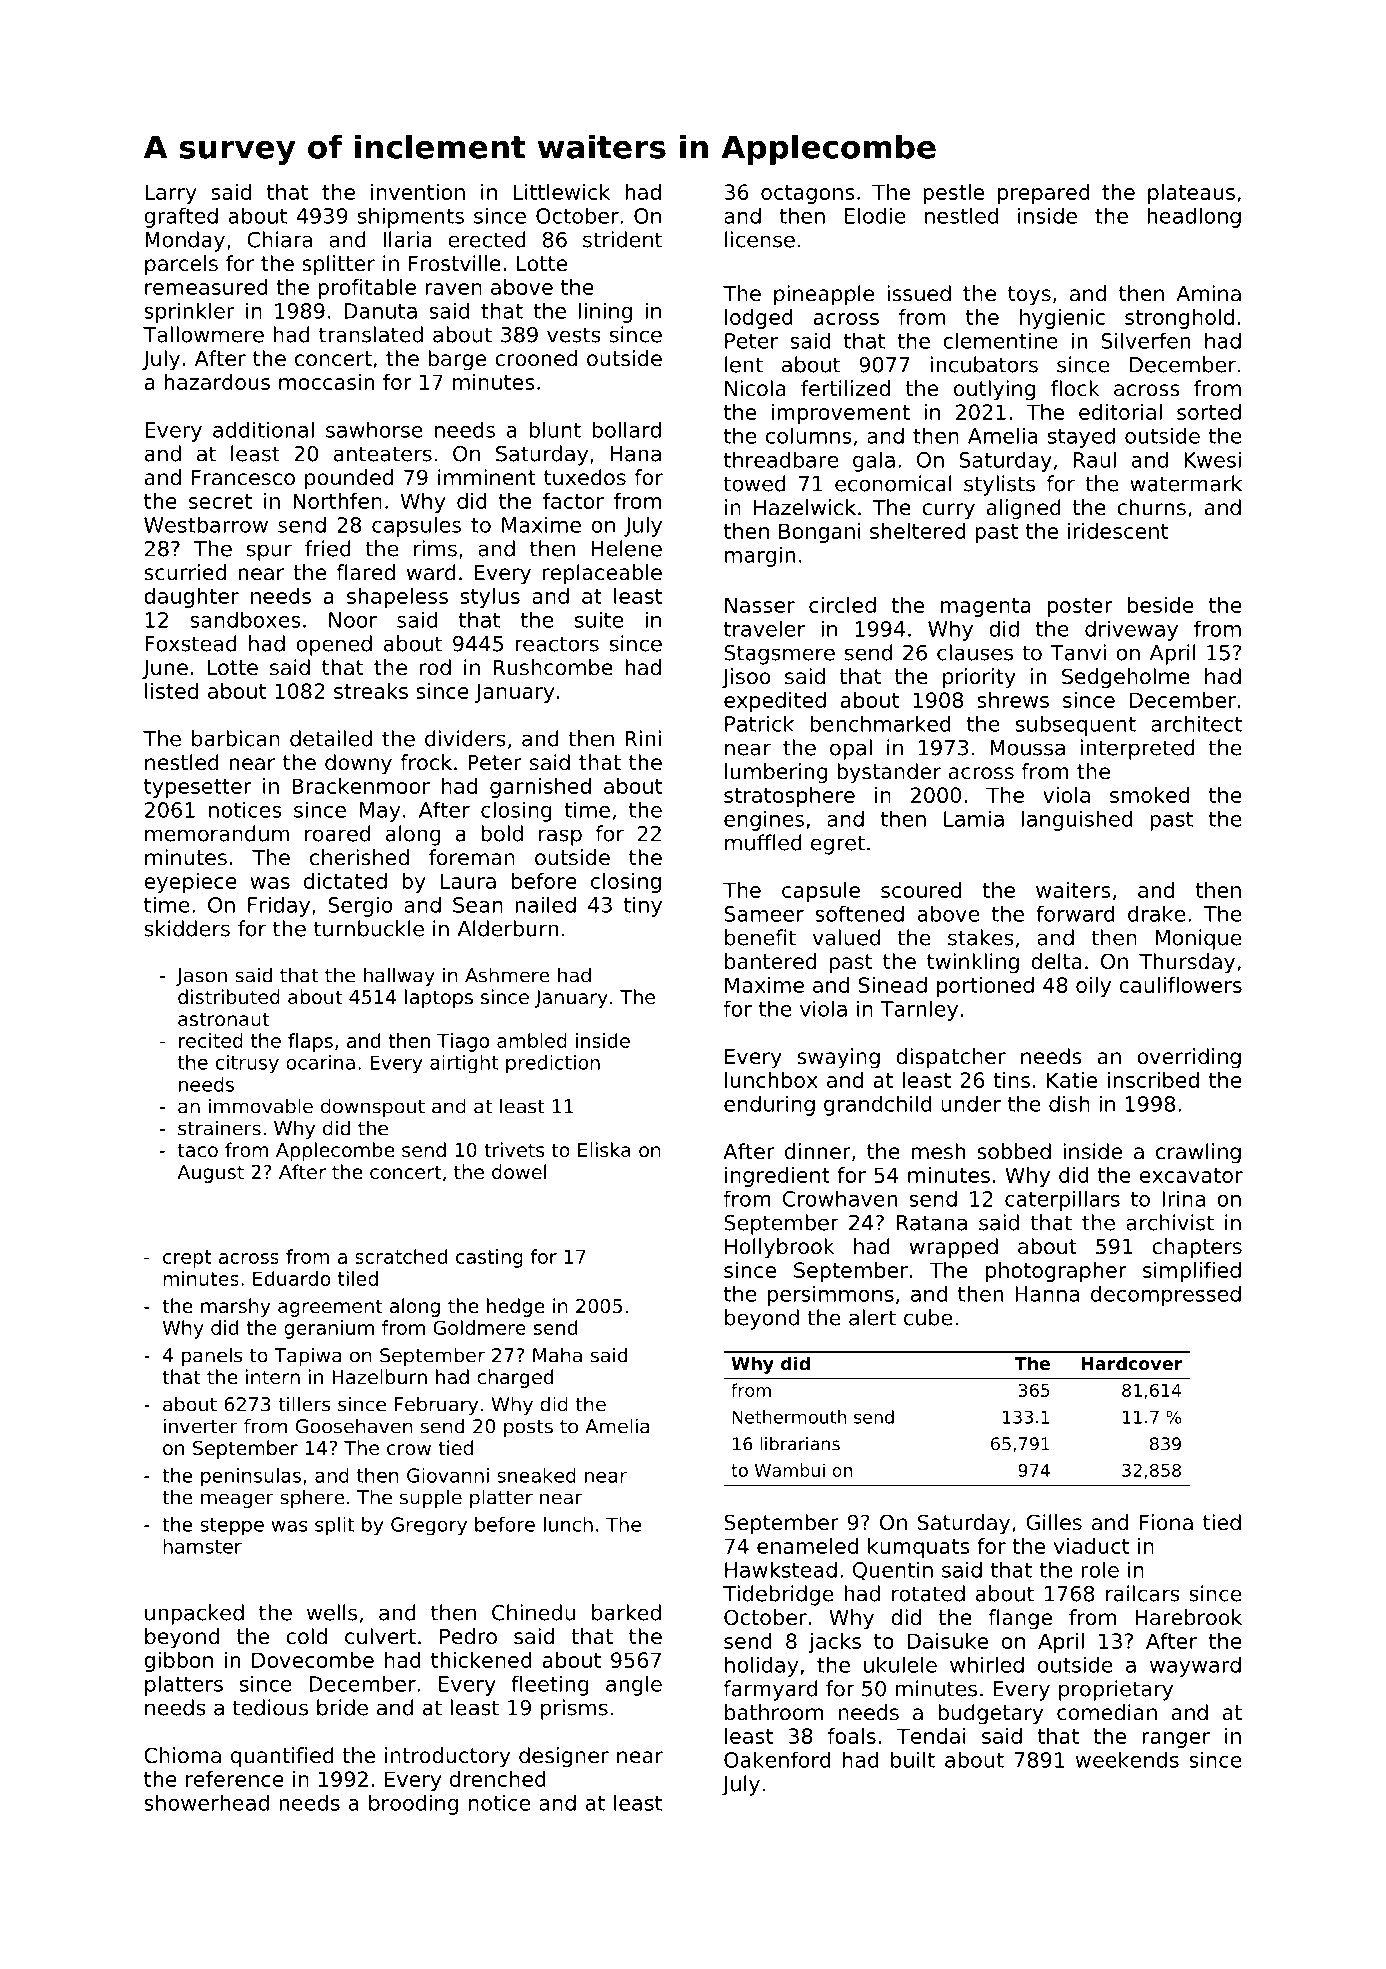  I want to click on Chiara, so click(279, 239).
